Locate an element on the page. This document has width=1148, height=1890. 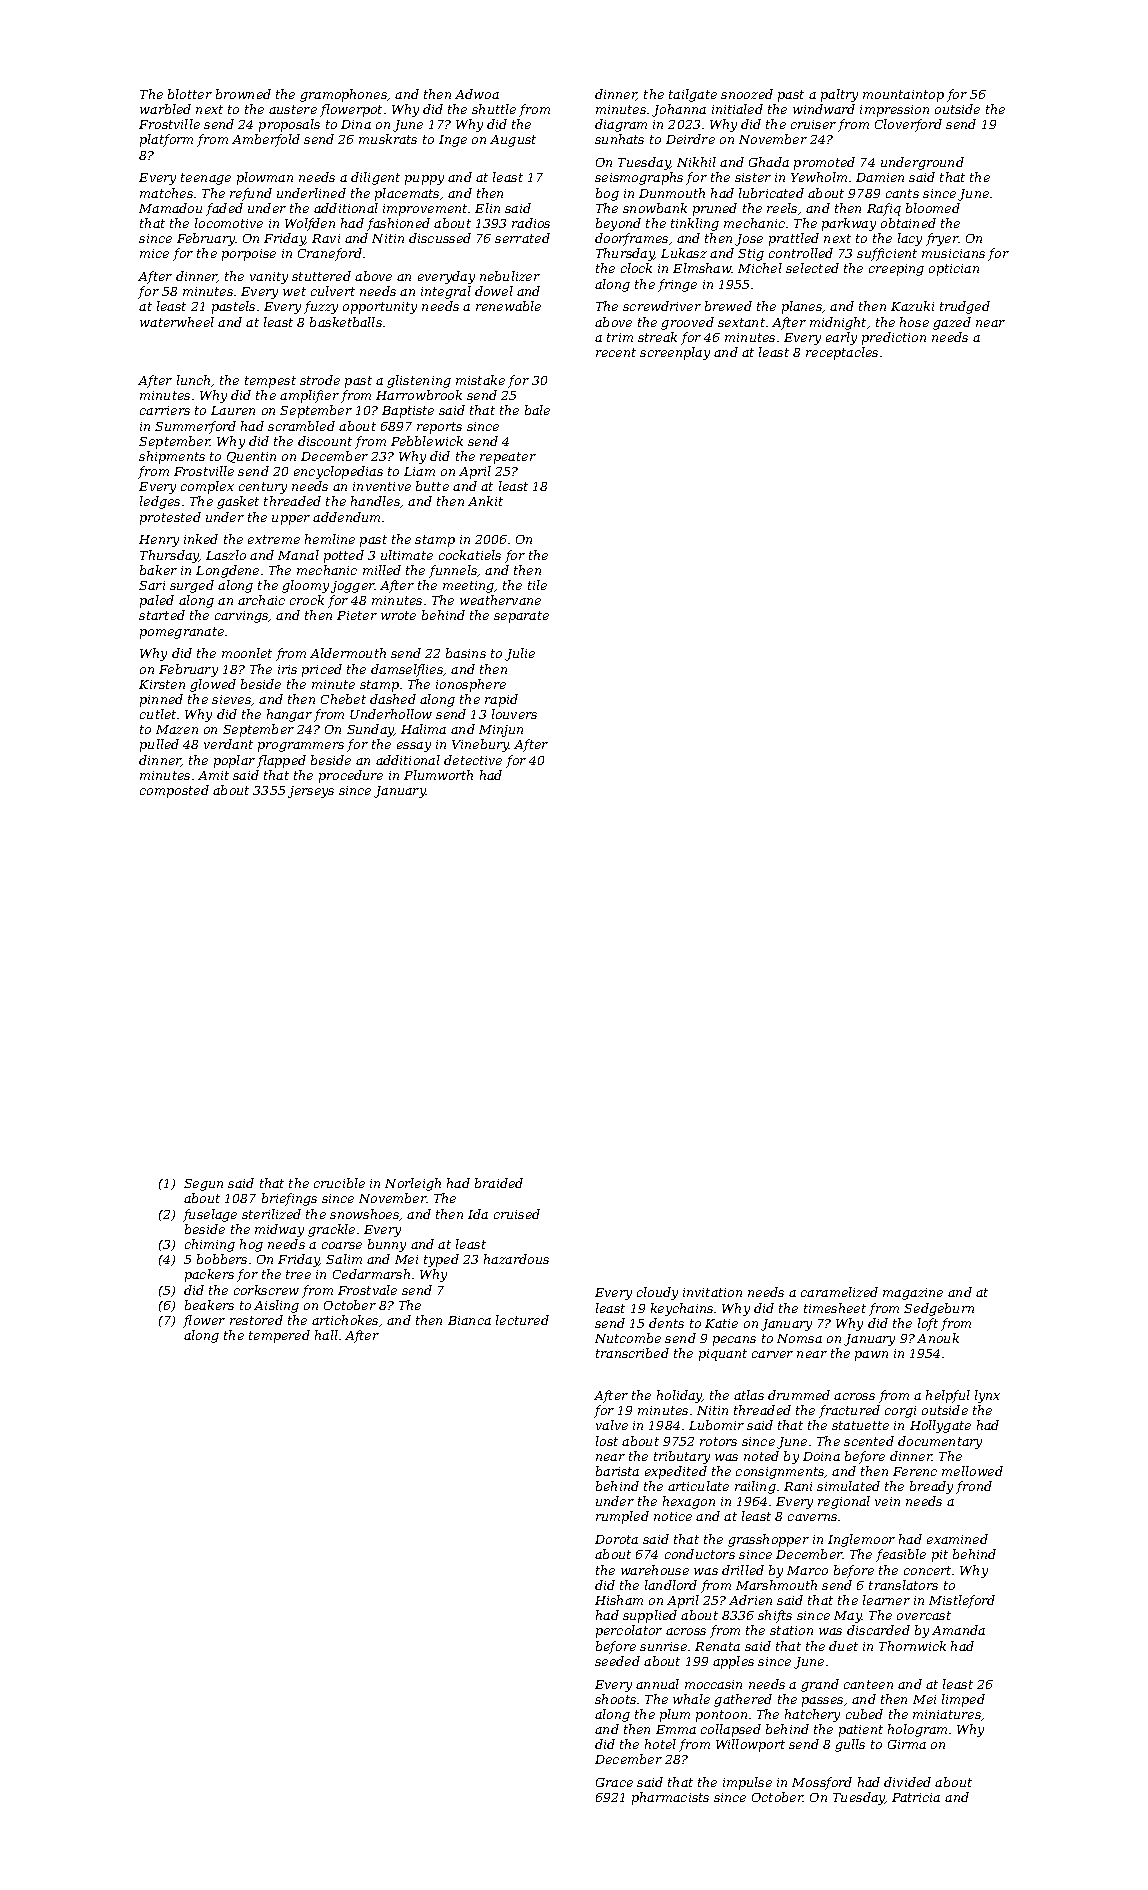
composted is located at coordinates (174, 791).
